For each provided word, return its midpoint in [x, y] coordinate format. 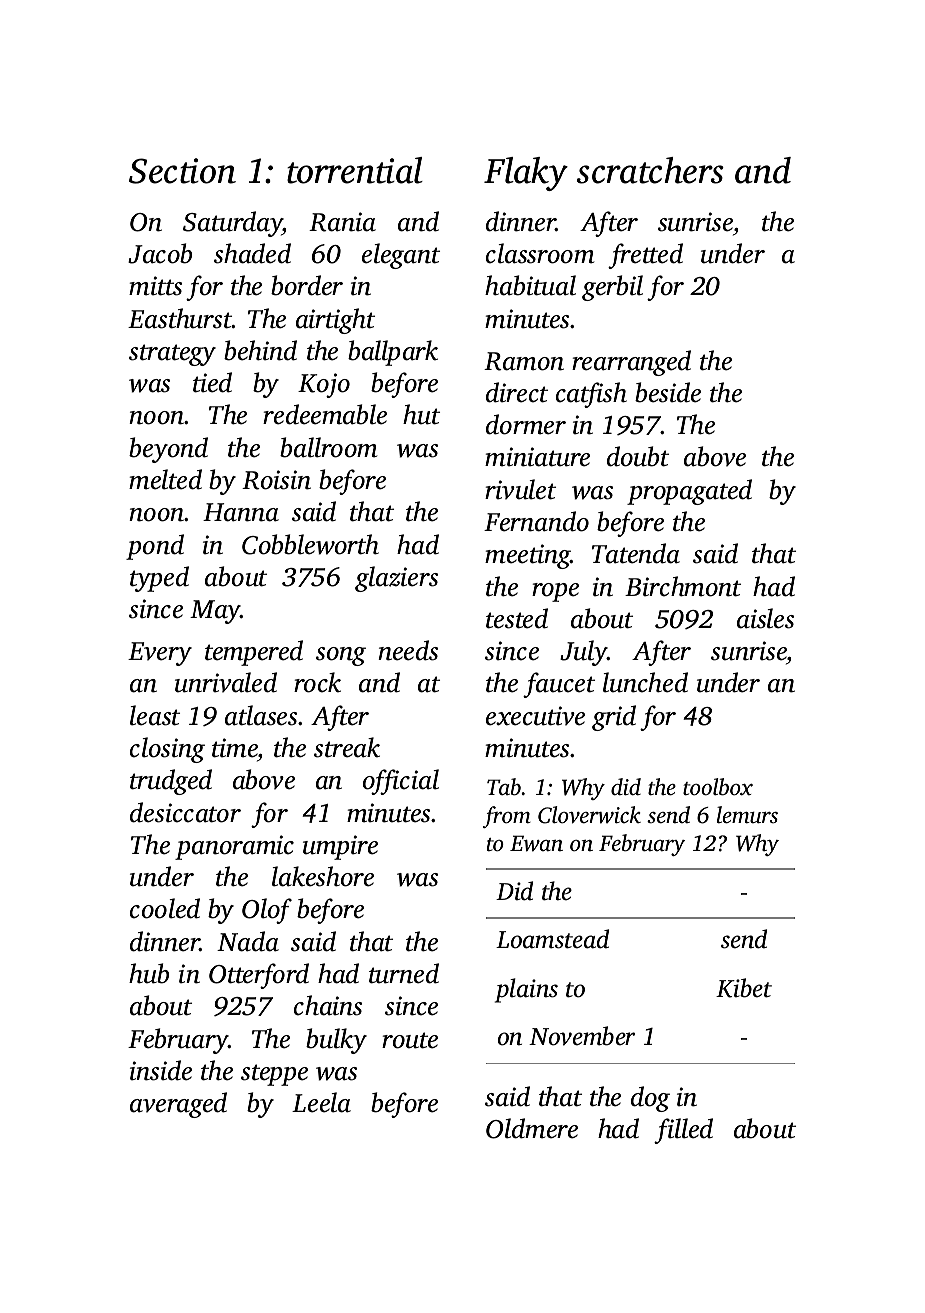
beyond [168, 450]
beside [668, 392]
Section [182, 171]
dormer [526, 424]
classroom [540, 253]
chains [328, 1005]
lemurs [747, 815]
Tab [504, 787]
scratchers [650, 170]
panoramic [234, 847]
